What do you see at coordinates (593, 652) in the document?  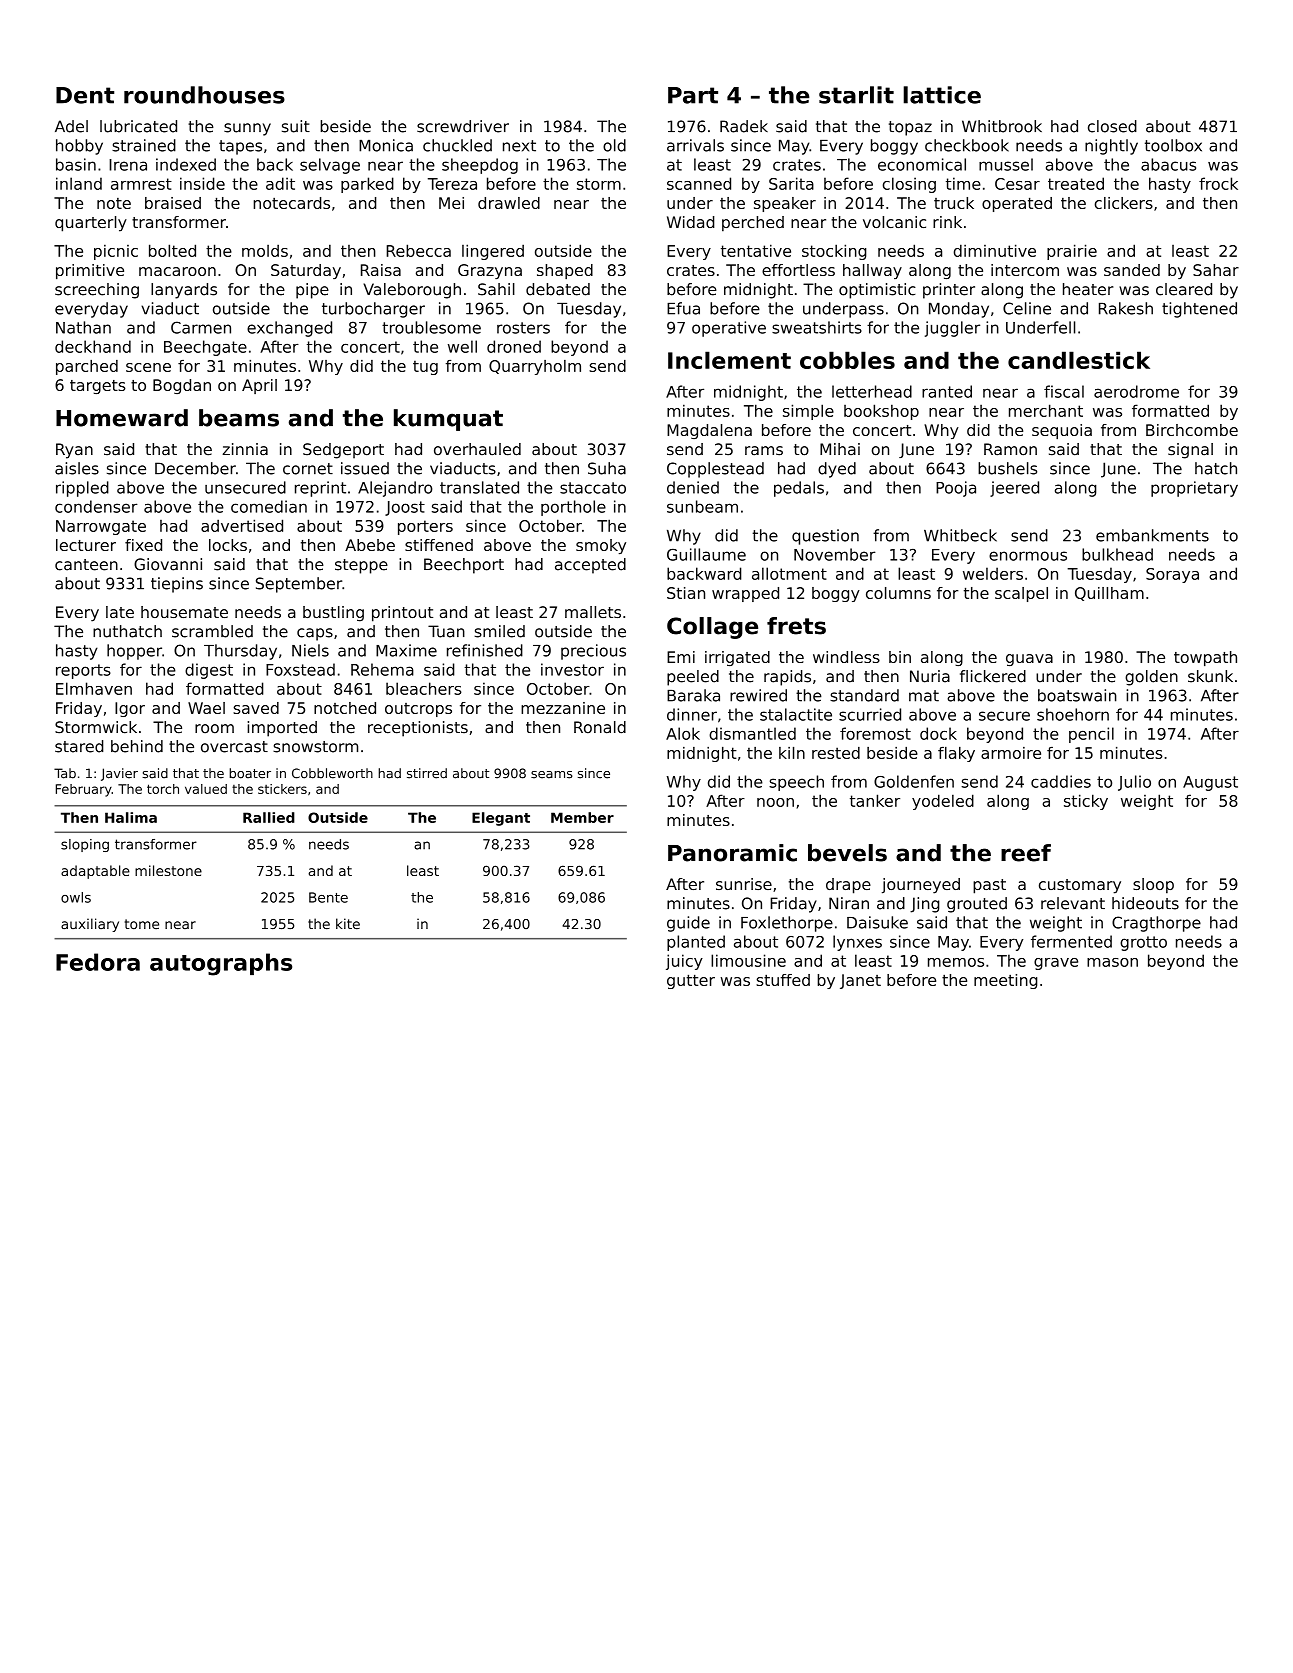 I see `precious` at bounding box center [593, 652].
